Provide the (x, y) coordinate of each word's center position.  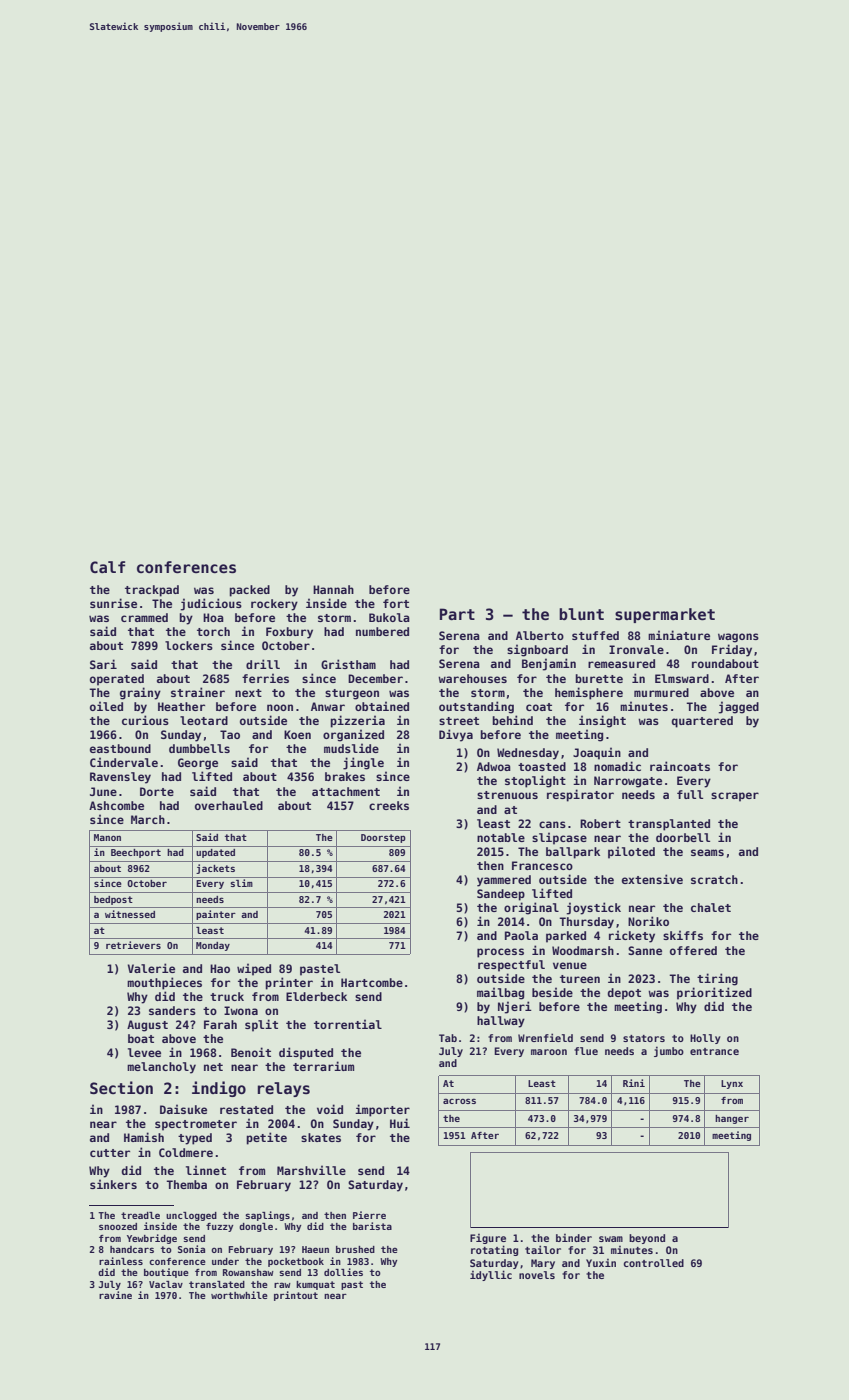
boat (141, 1038)
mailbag (500, 993)
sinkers (113, 1184)
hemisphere (589, 693)
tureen (580, 979)
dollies (343, 1272)
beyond (647, 1239)
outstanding (476, 707)
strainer (198, 692)
